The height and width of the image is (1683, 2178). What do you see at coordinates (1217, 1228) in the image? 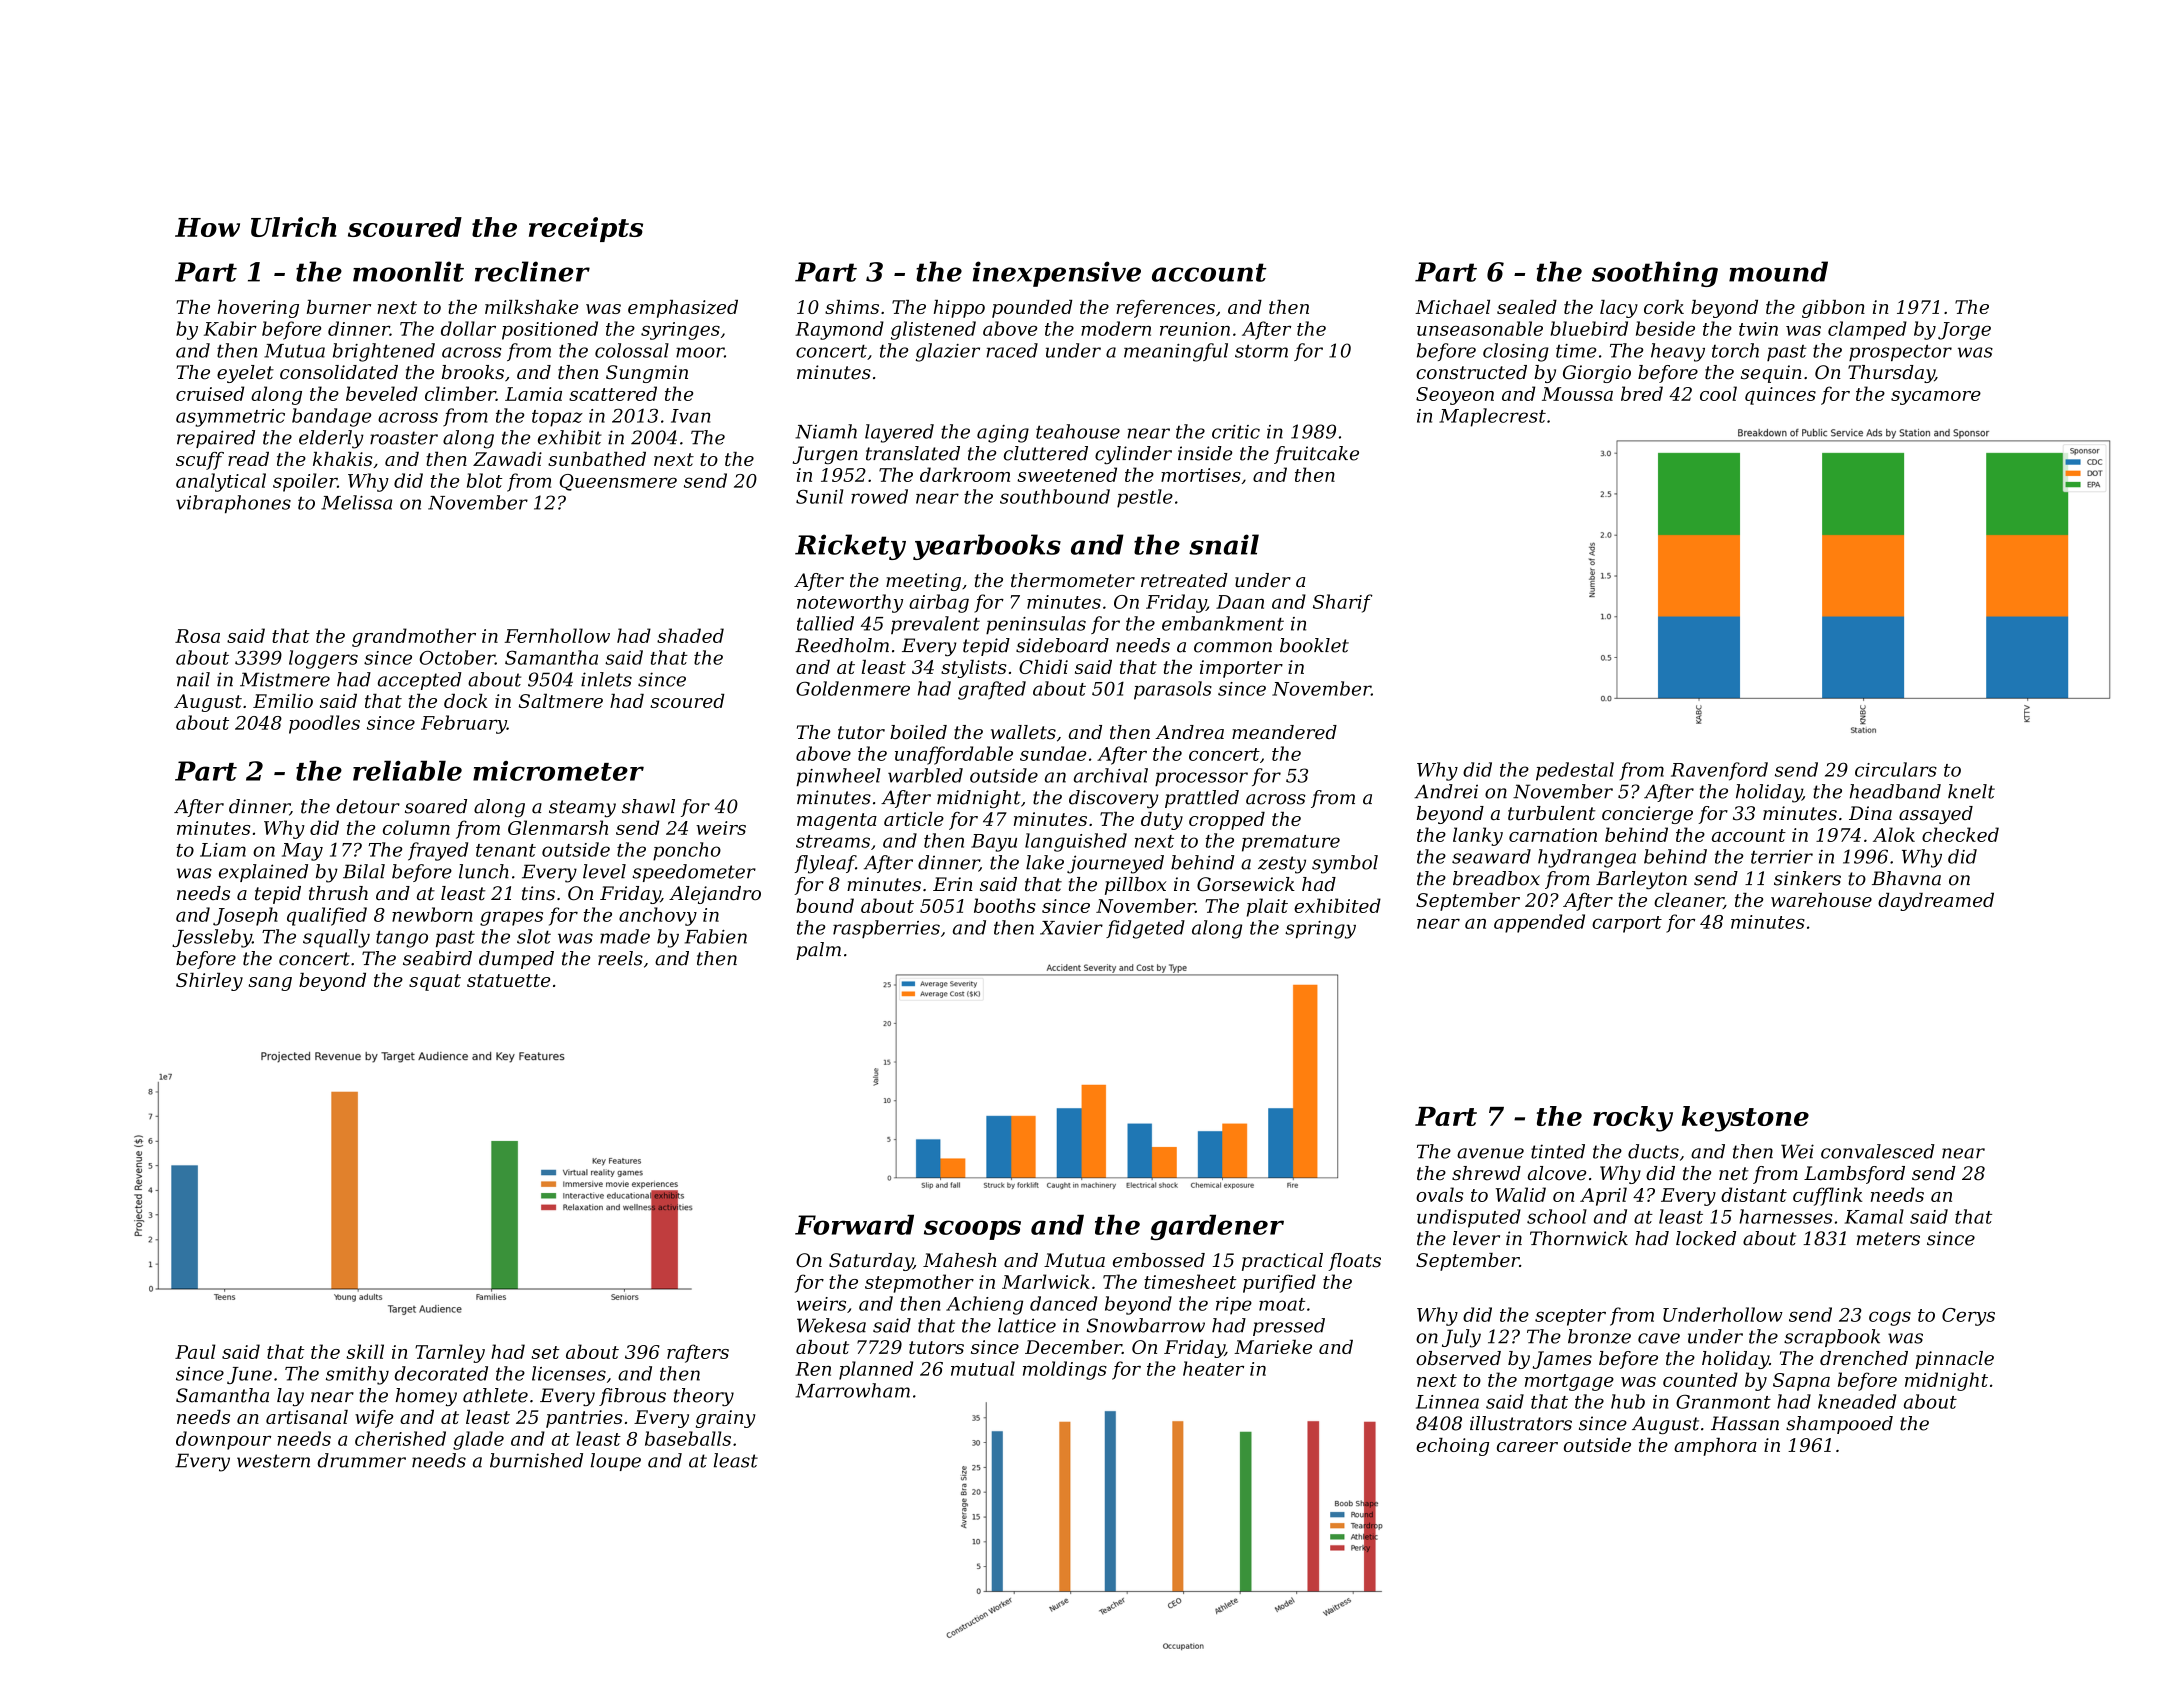
I see `gardener` at bounding box center [1217, 1228].
